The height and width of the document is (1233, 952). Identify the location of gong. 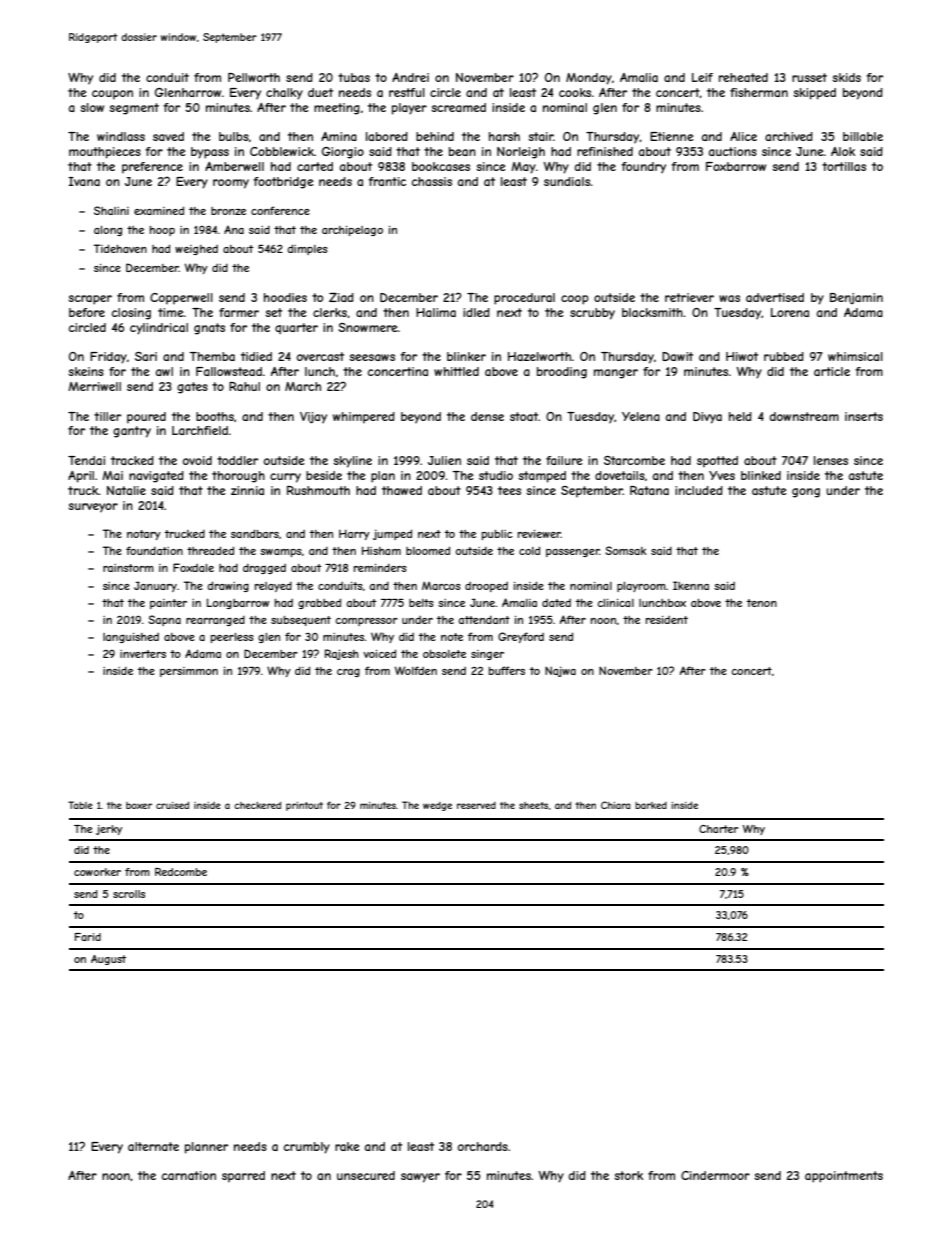
(806, 493).
